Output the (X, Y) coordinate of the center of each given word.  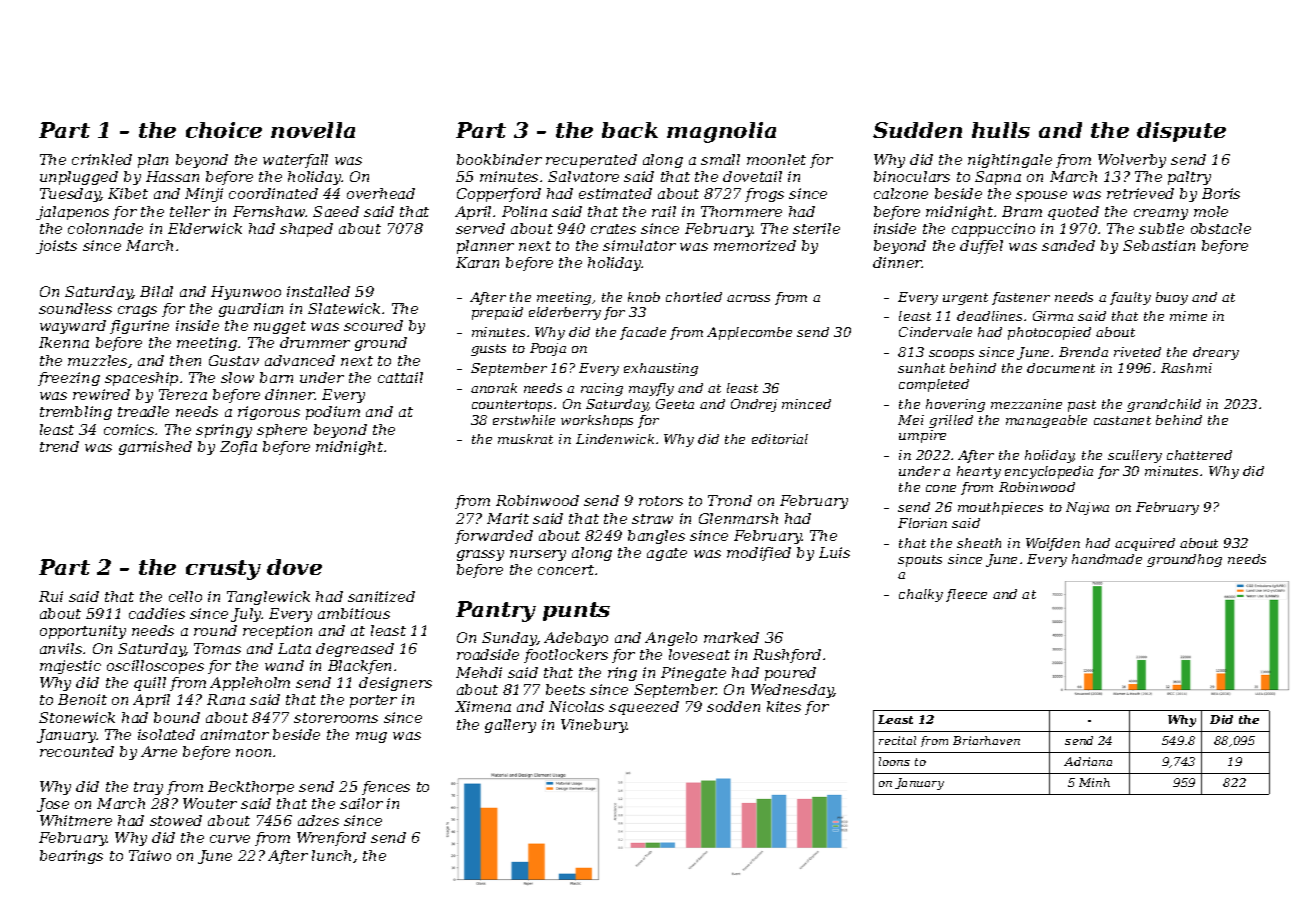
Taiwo (150, 855)
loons (894, 761)
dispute (1181, 132)
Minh (1094, 782)
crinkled (102, 159)
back (630, 130)
